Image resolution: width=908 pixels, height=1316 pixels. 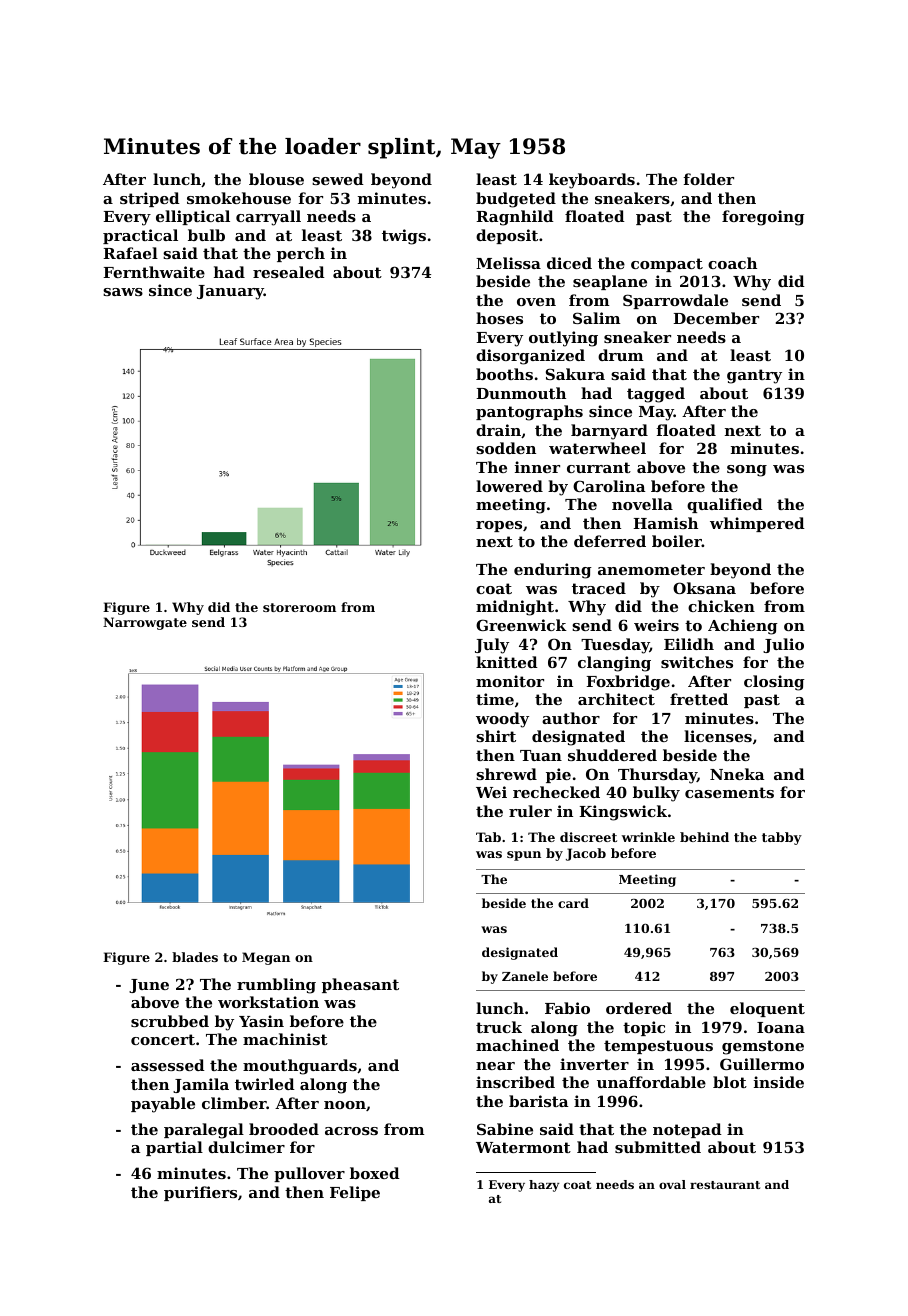 What do you see at coordinates (763, 218) in the screenshot?
I see `foregoing` at bounding box center [763, 218].
